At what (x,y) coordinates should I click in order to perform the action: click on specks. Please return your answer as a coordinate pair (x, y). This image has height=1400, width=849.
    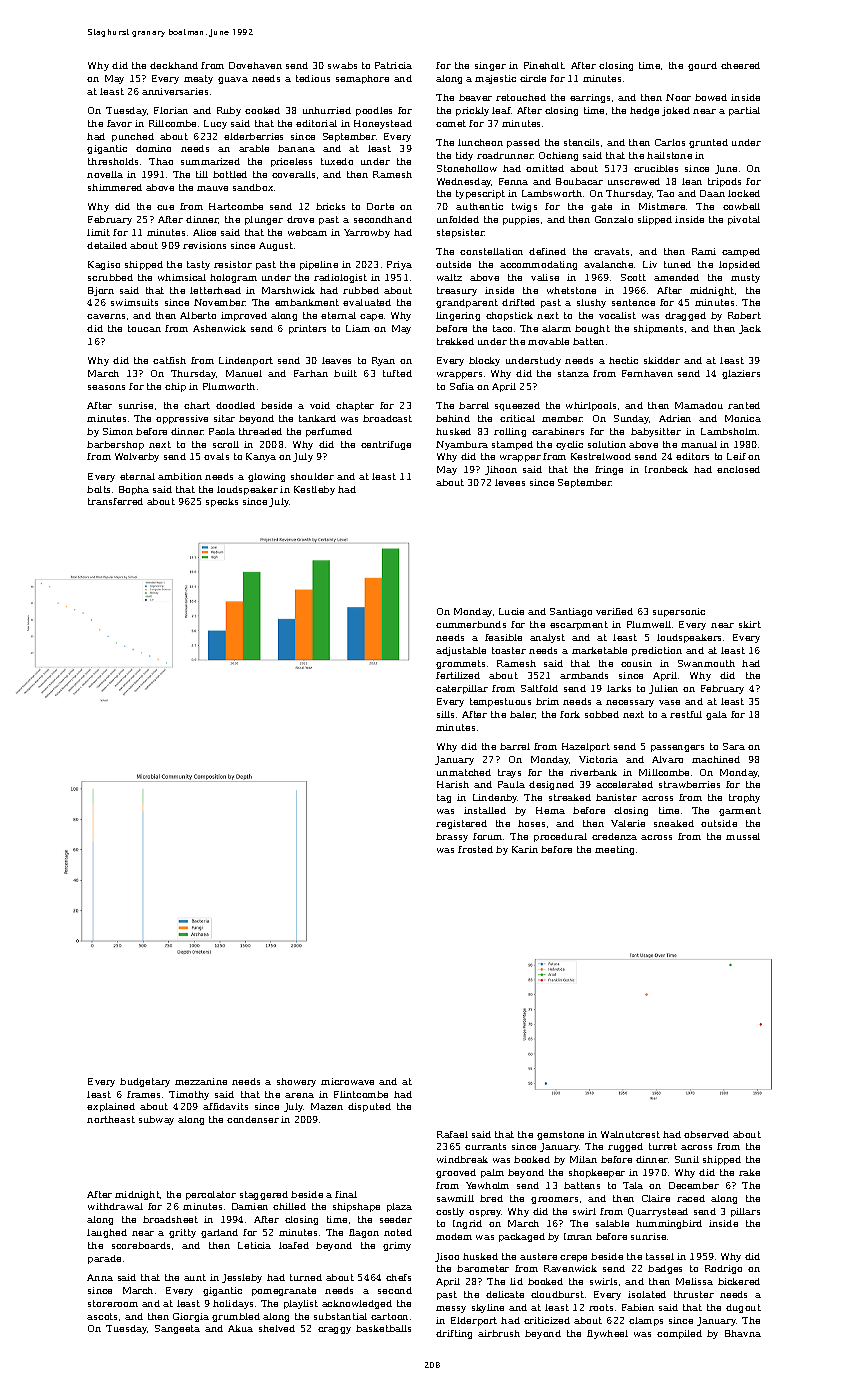
    Looking at the image, I should click on (222, 502).
